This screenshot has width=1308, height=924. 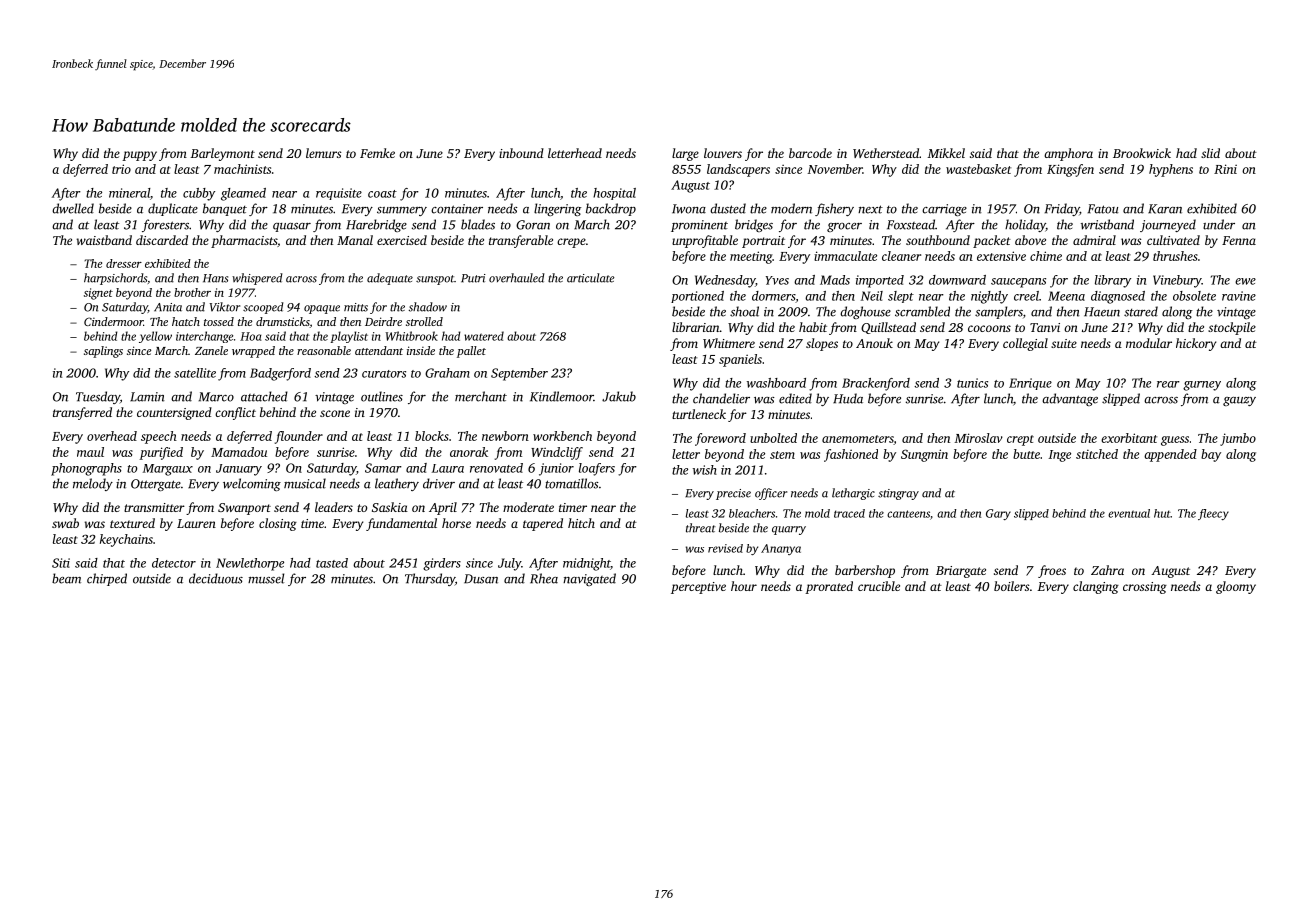 I want to click on ravine, so click(x=1239, y=296).
